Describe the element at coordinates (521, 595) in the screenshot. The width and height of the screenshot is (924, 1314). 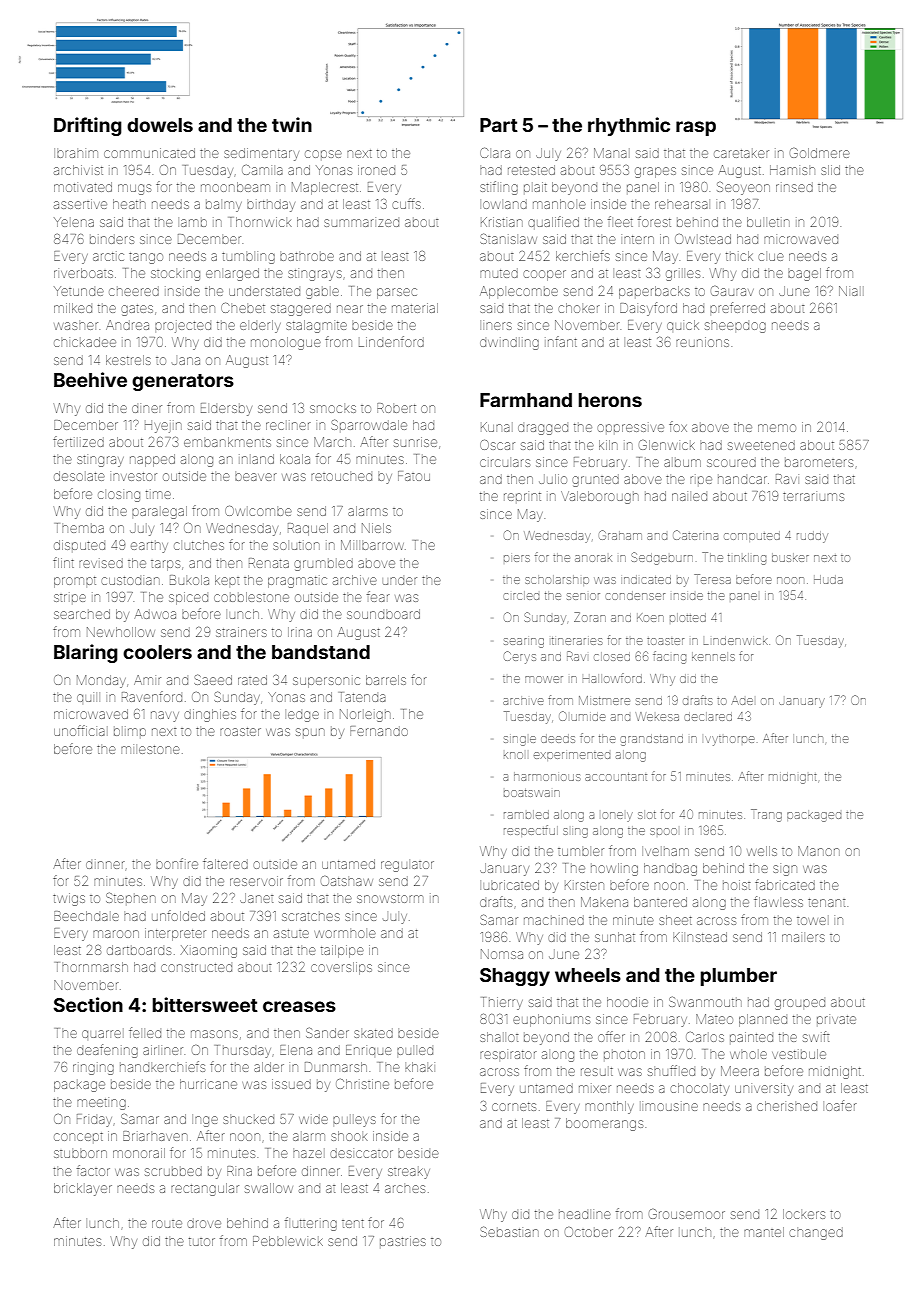
I see `circled` at that location.
